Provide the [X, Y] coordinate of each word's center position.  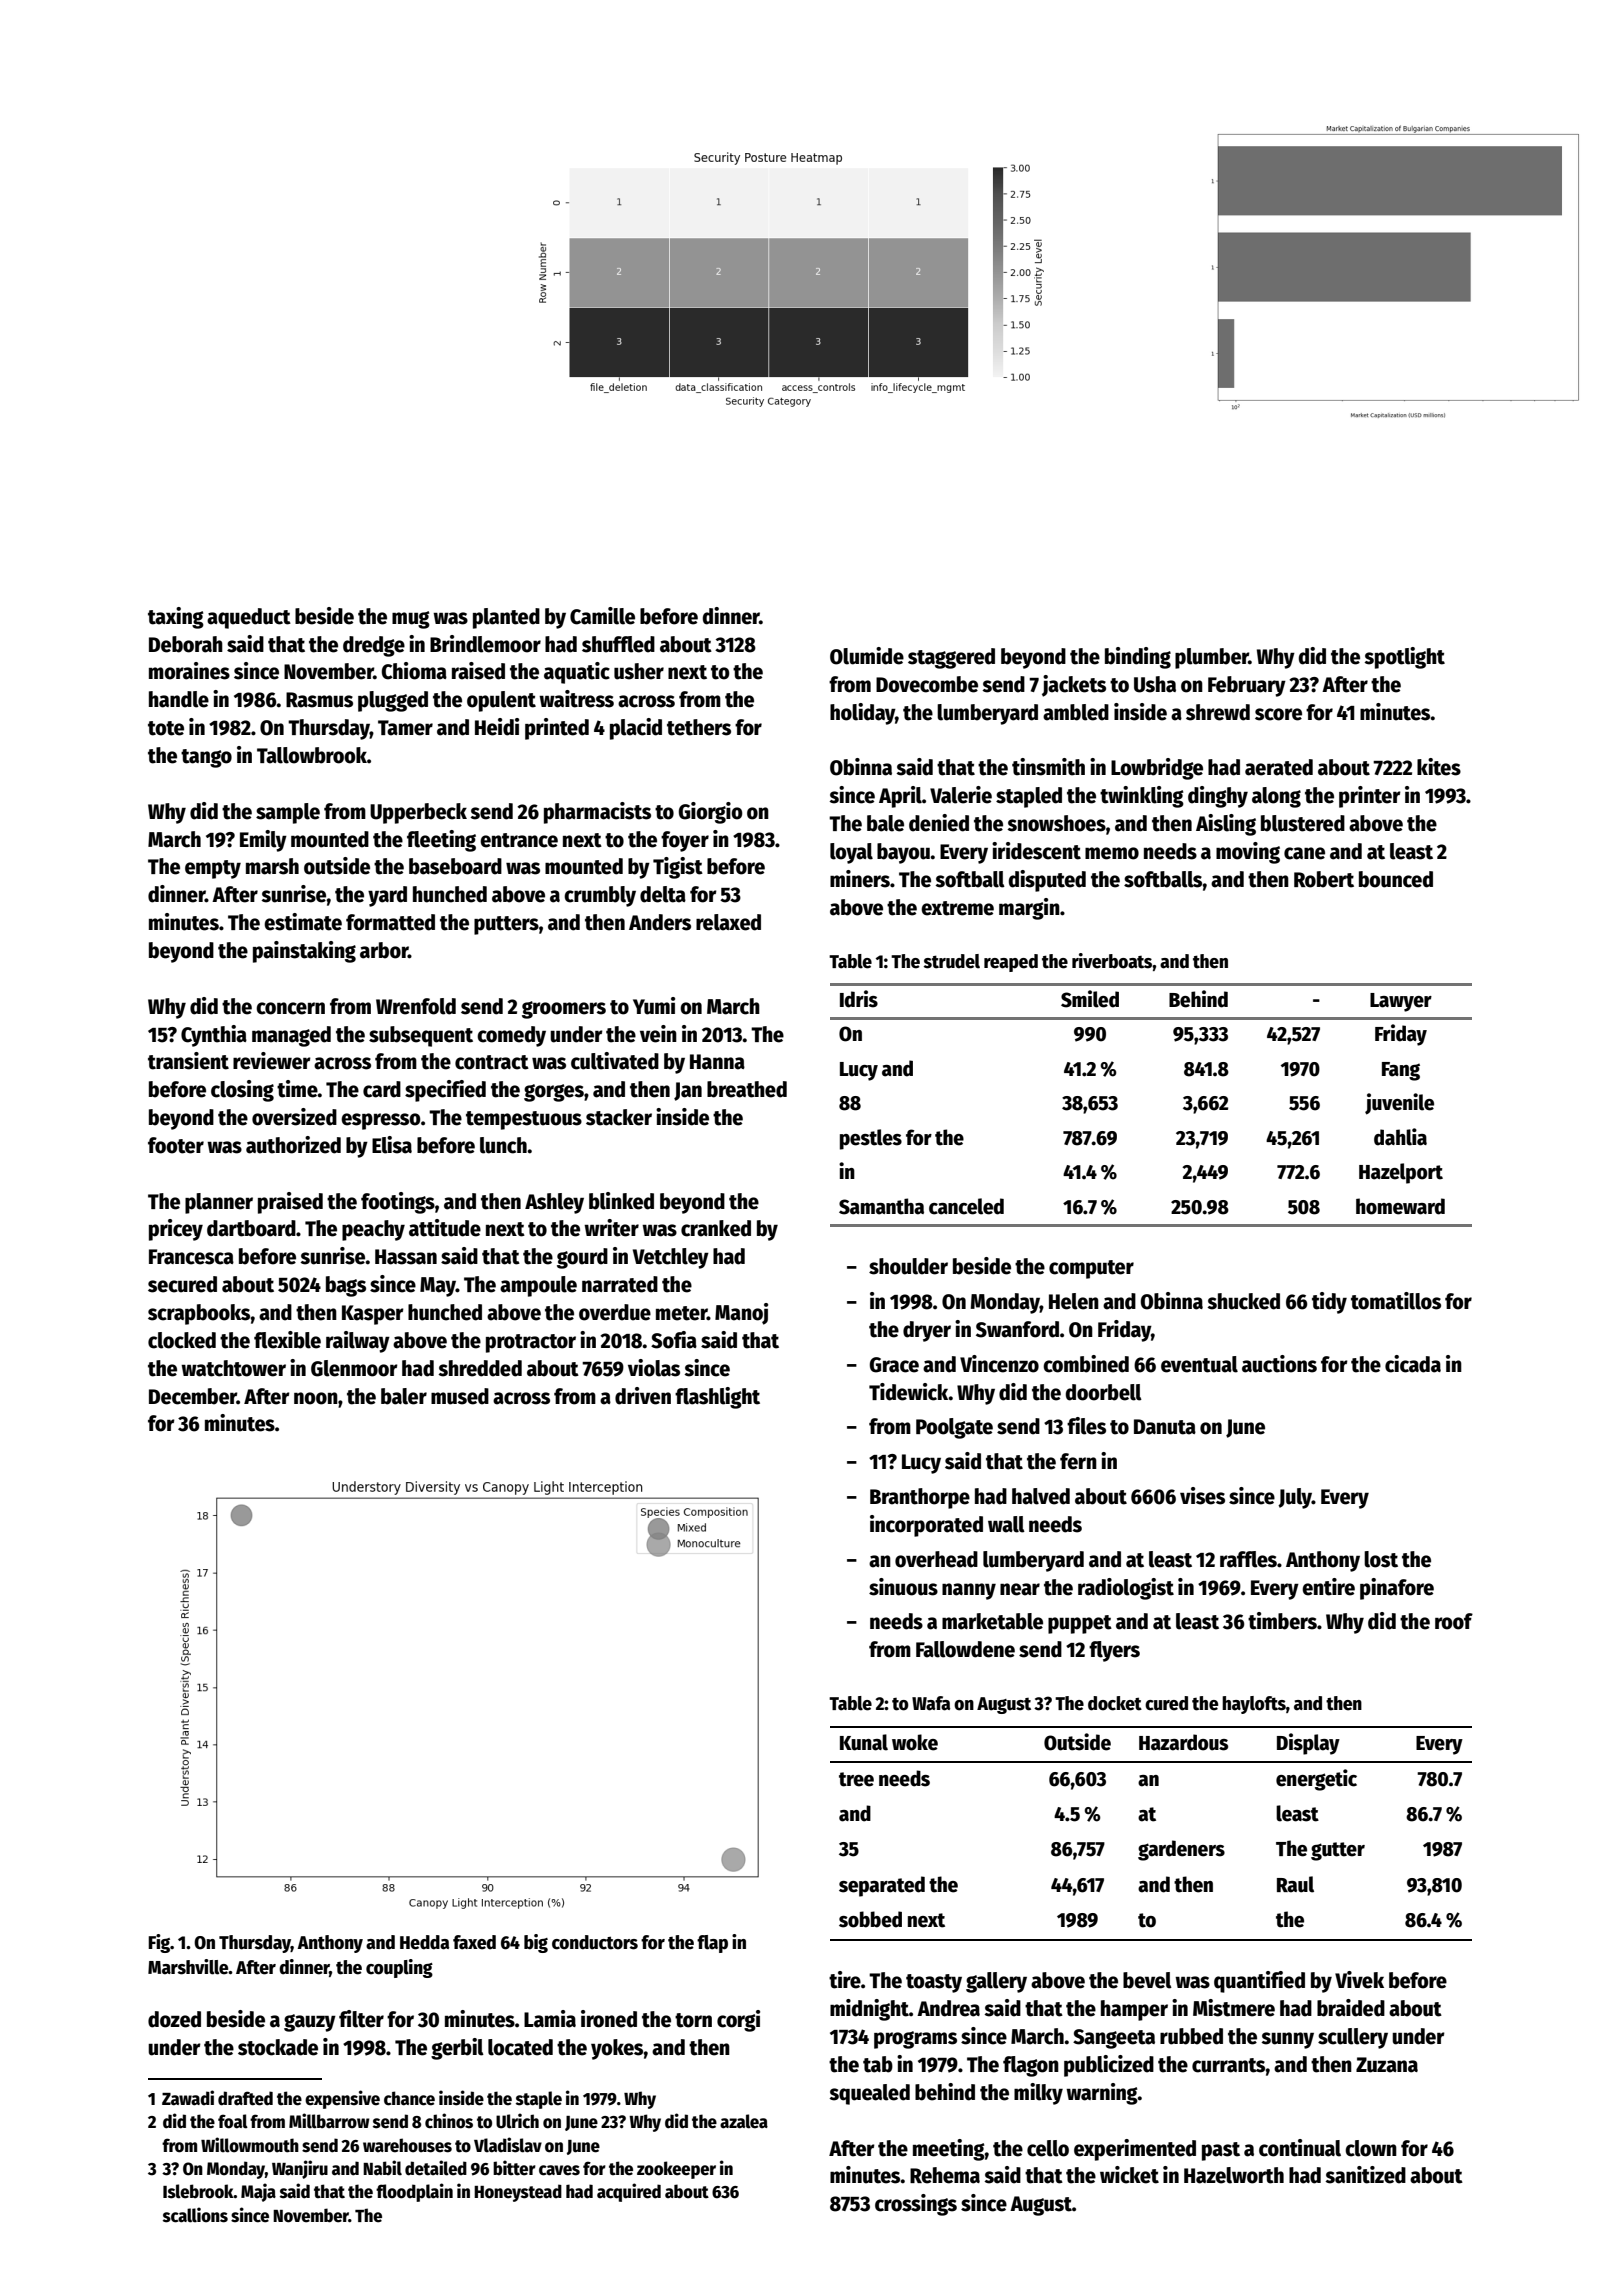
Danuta [1165, 1427]
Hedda [424, 1942]
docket [1115, 1703]
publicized [1109, 2066]
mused [460, 1396]
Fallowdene [965, 1649]
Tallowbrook [312, 755]
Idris [859, 999]
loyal [851, 853]
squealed [869, 2094]
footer [176, 1145]
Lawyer [1401, 1002]
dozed [174, 2019]
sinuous [903, 1587]
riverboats [1112, 961]
